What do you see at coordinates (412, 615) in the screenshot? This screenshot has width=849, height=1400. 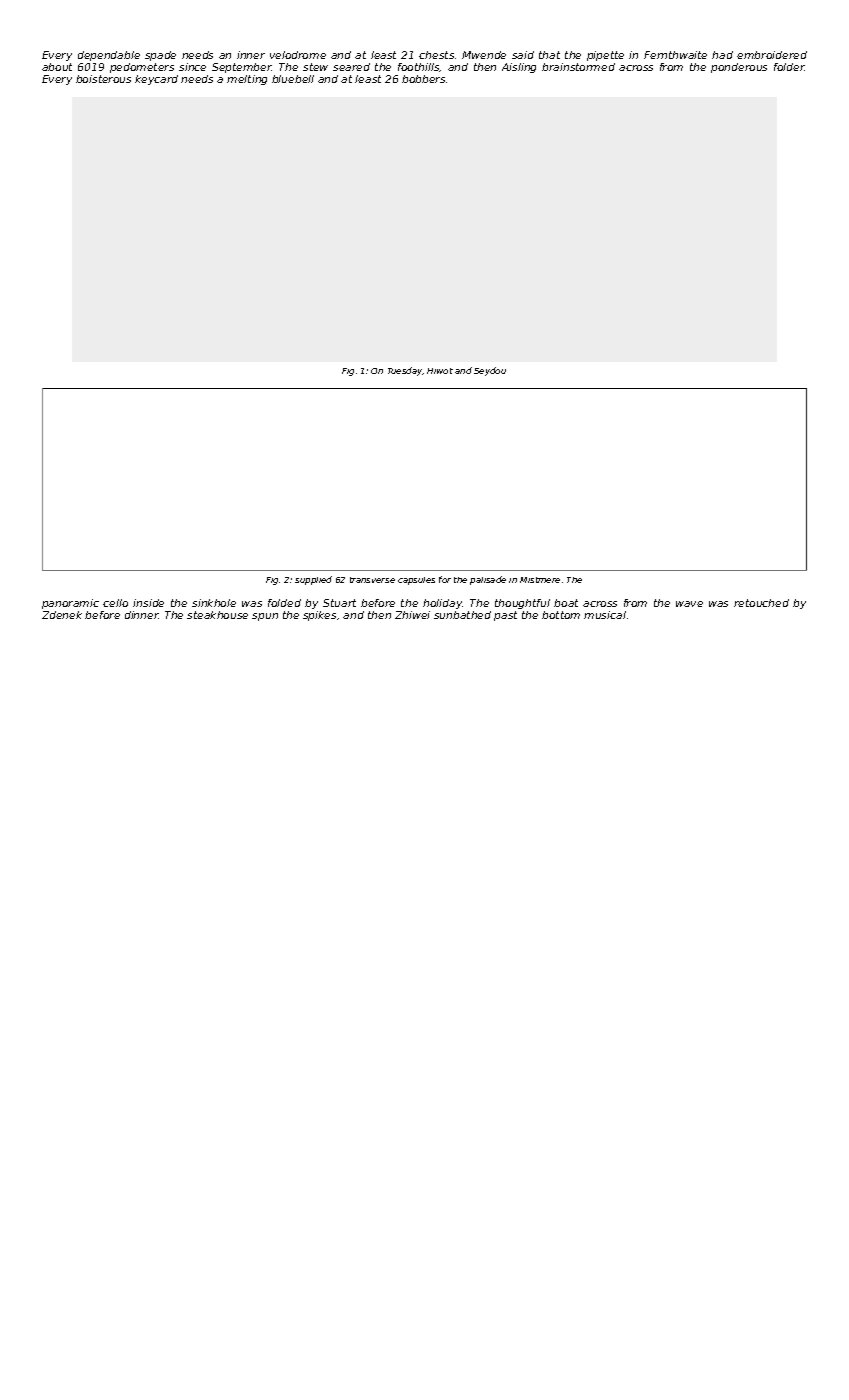 I see `Zhiwei` at bounding box center [412, 615].
